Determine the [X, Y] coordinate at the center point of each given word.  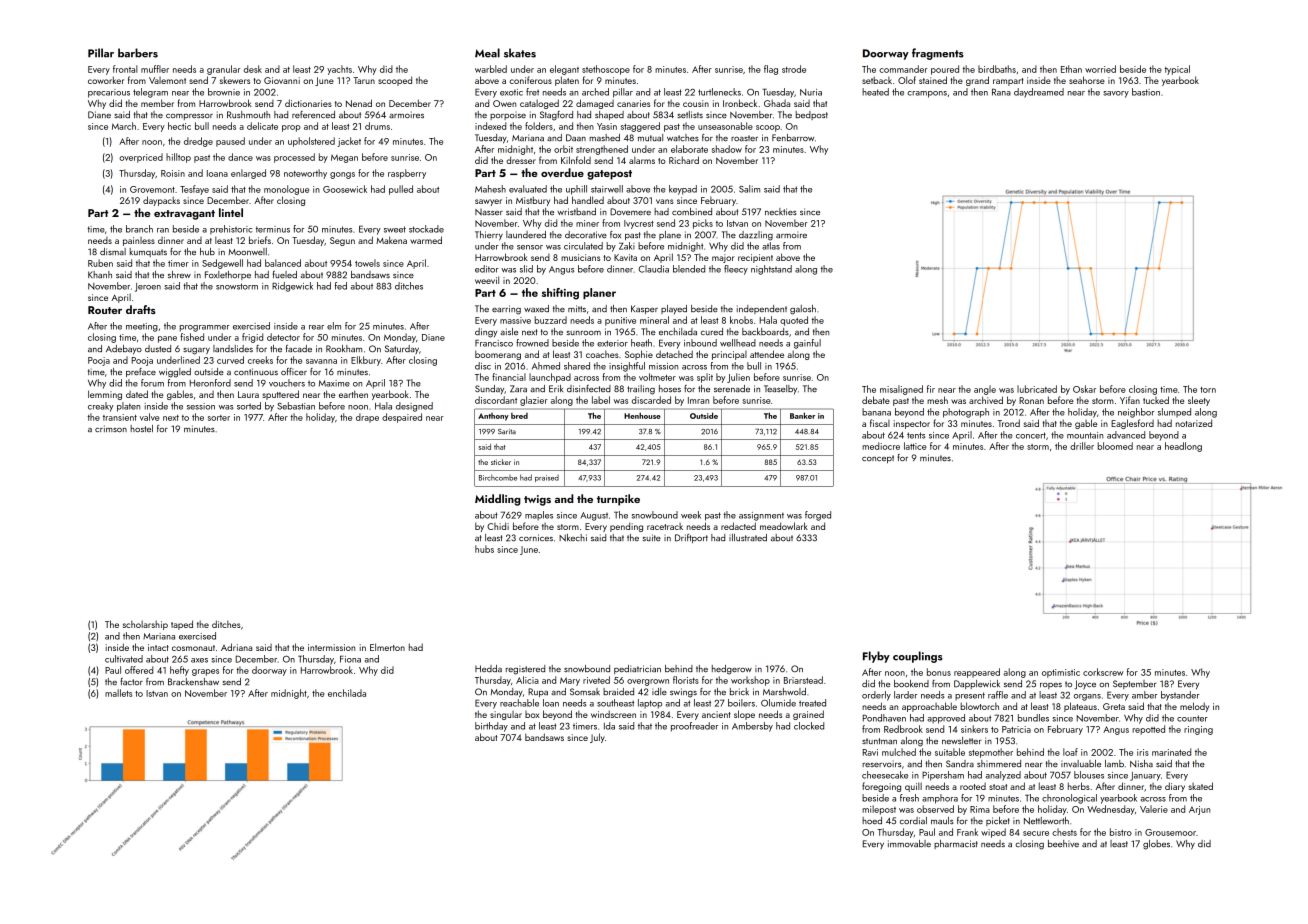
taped [182, 625]
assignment [761, 516]
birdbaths [997, 69]
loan [551, 703]
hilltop [178, 158]
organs [1087, 697]
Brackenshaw [193, 682]
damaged [595, 104]
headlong [1183, 447]
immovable [909, 843]
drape [367, 418]
